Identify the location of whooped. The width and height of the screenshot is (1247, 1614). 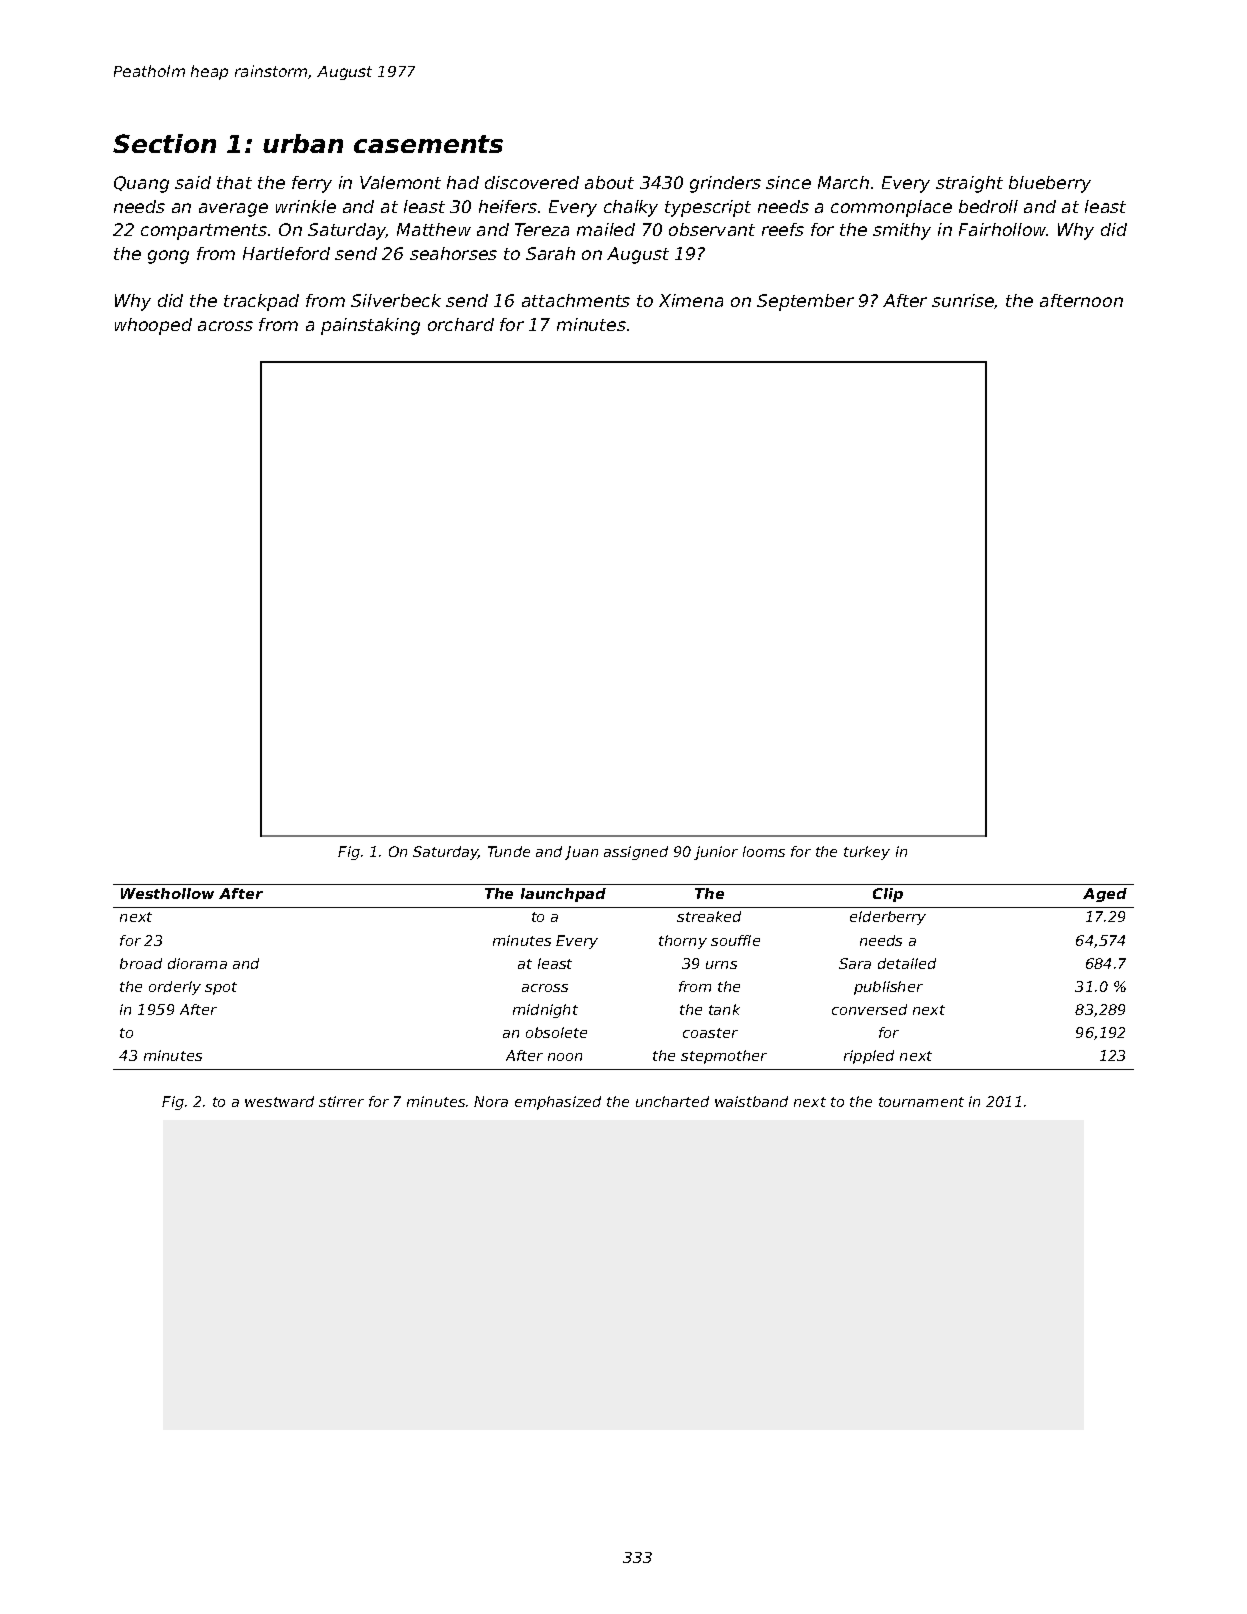
(153, 326).
